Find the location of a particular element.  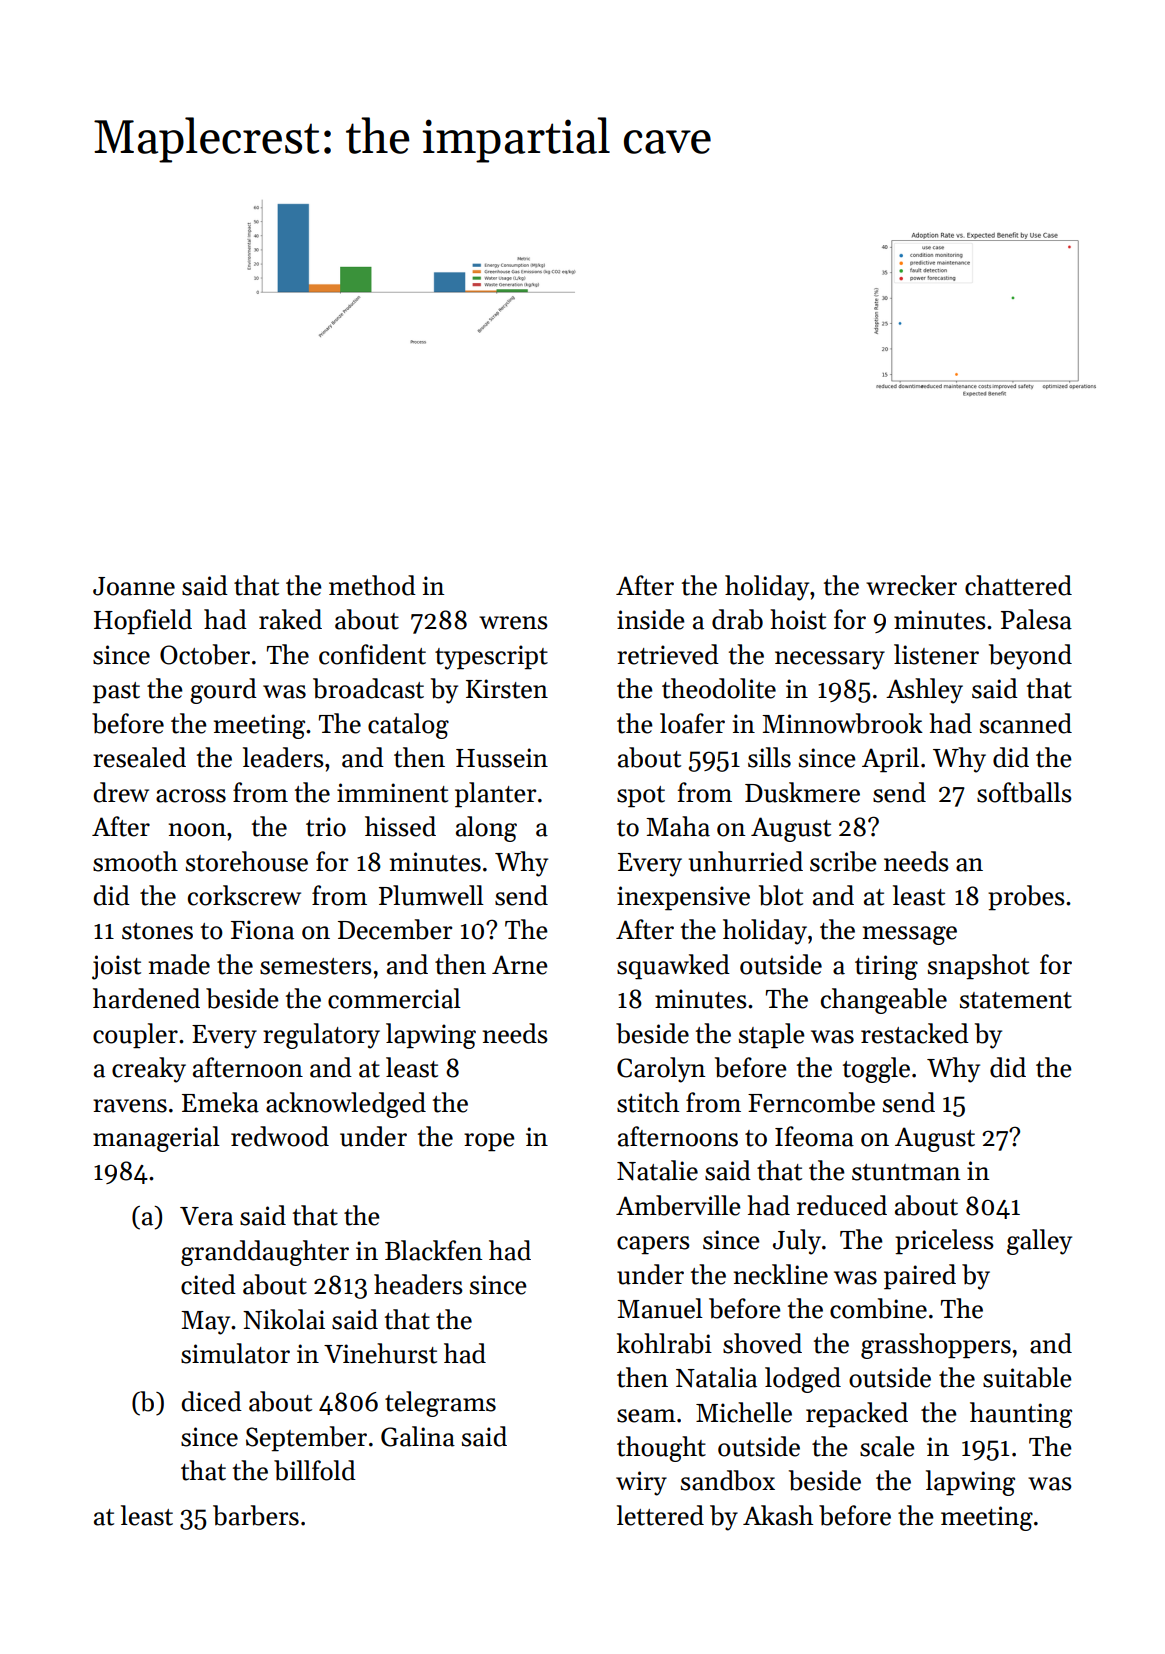

Natalie is located at coordinates (657, 1170).
